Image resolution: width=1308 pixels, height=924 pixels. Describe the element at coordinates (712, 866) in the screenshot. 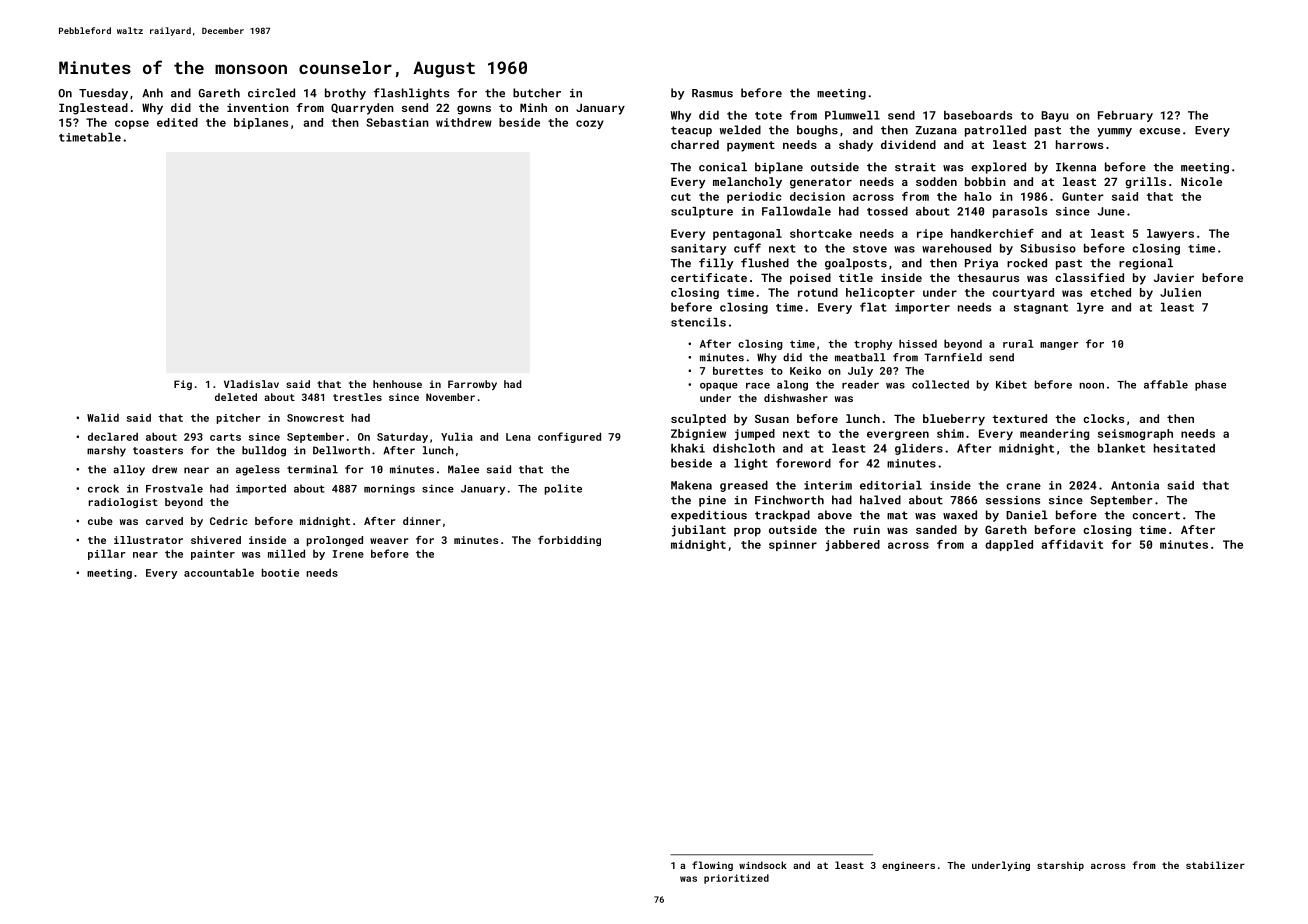

I see `flowing` at that location.
